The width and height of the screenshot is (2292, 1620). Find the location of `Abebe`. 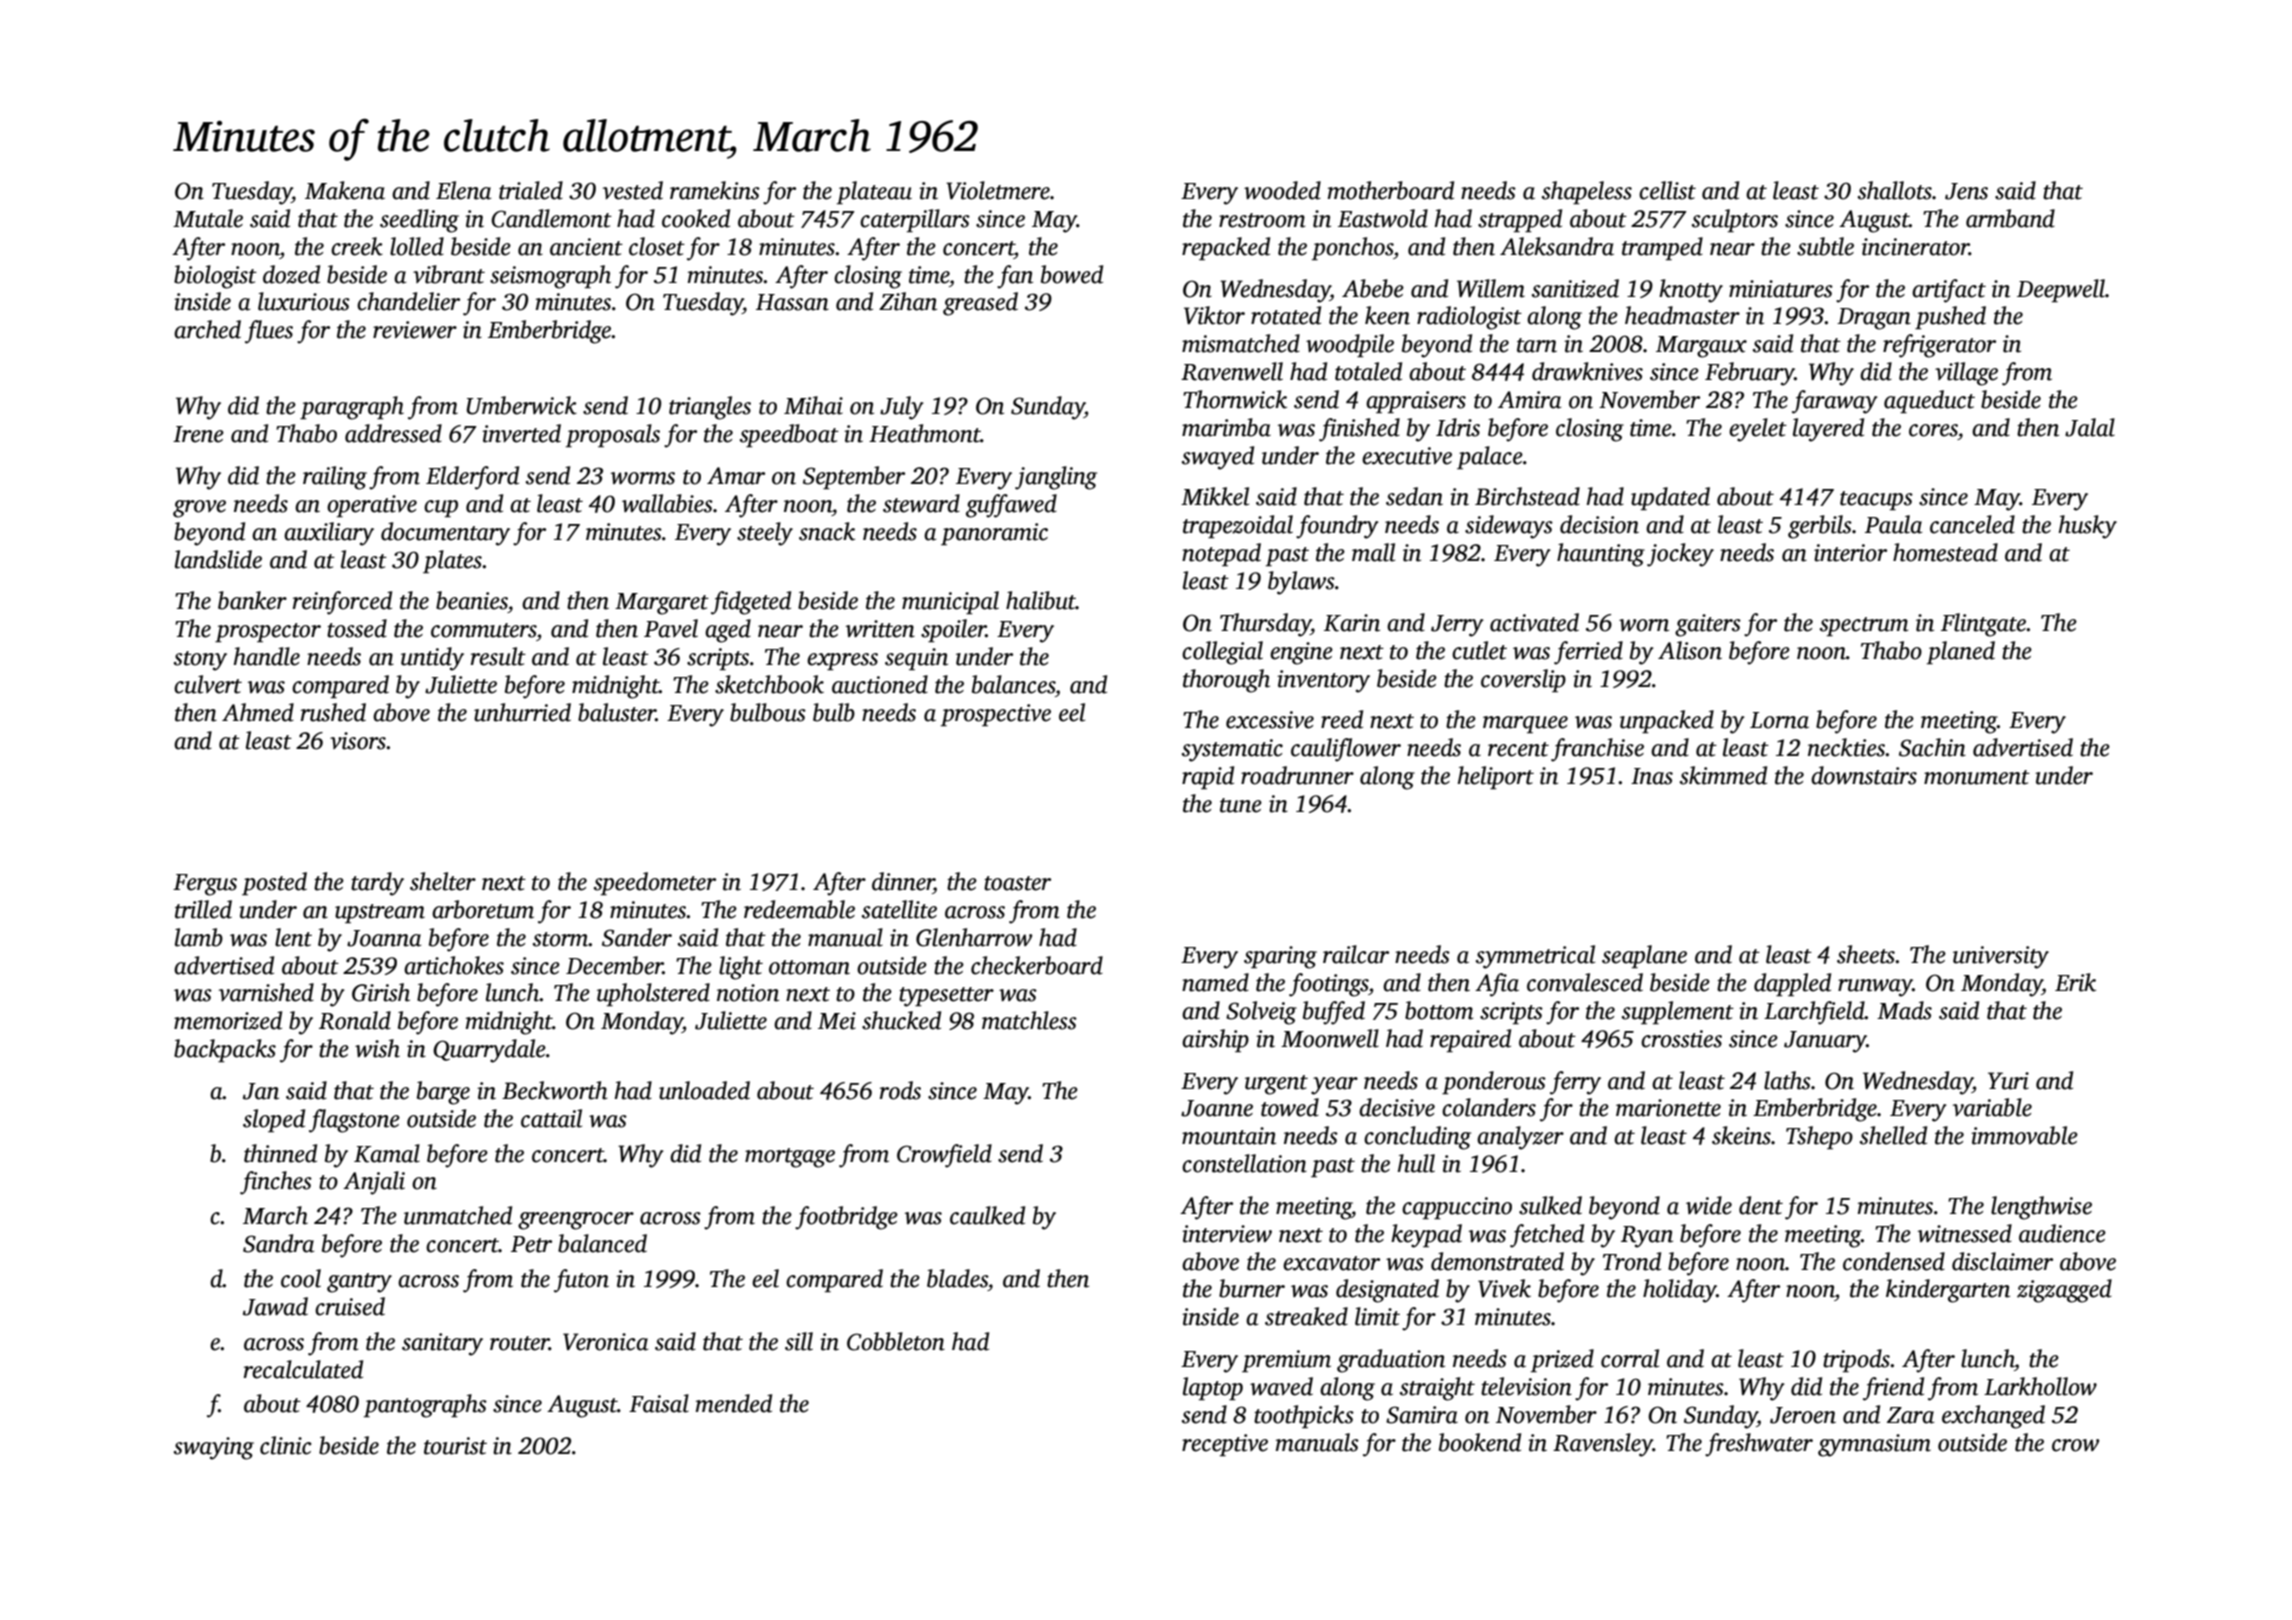

Abebe is located at coordinates (1373, 288).
